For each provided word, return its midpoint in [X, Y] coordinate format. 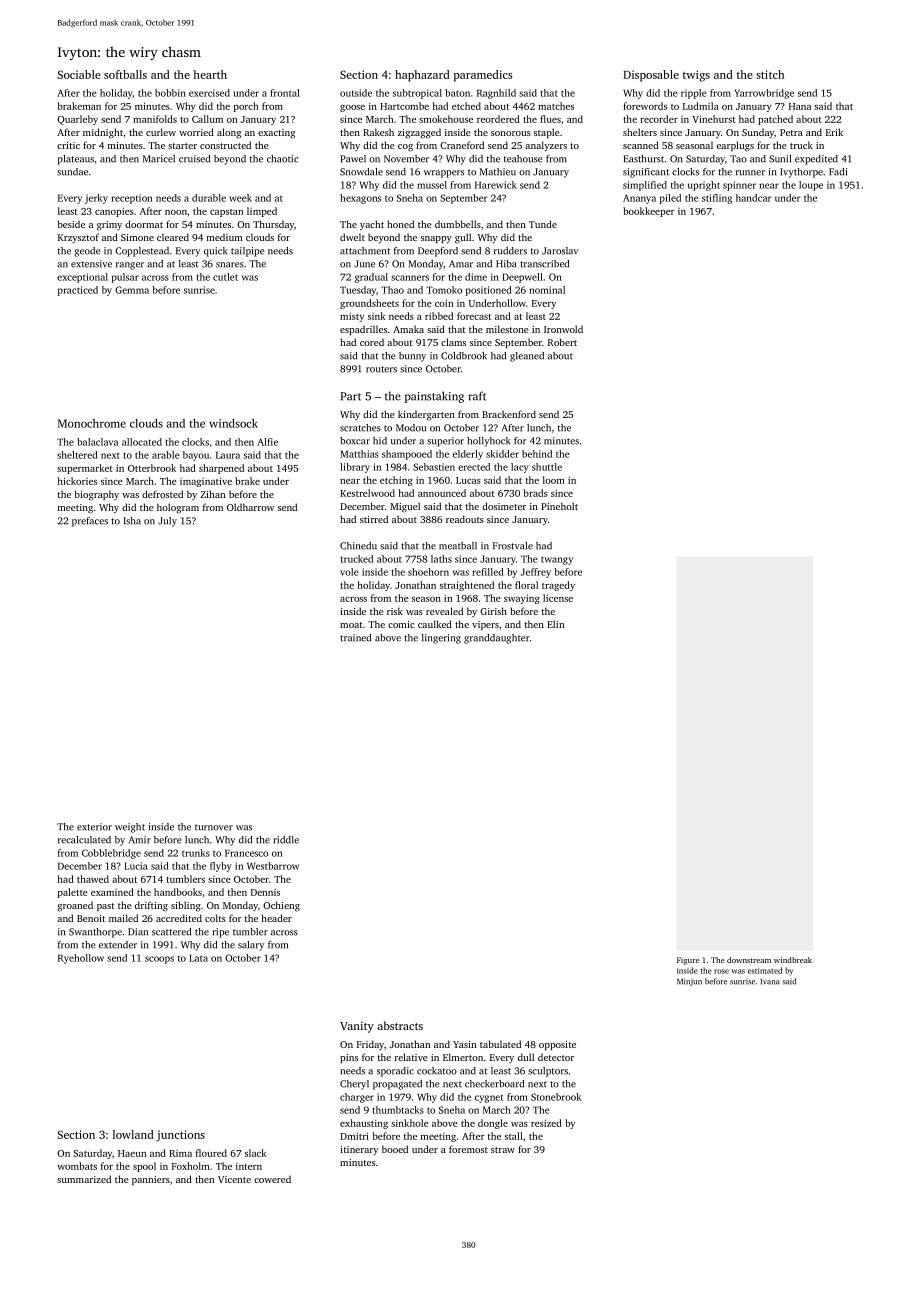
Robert [562, 342]
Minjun [689, 982]
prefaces [90, 522]
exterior [94, 827]
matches [556, 106]
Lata [198, 958]
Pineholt [559, 506]
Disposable [651, 76]
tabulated [500, 1044]
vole [349, 572]
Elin [555, 624]
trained [355, 638]
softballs [125, 74]
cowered [272, 1179]
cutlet [225, 277]
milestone [507, 329]
